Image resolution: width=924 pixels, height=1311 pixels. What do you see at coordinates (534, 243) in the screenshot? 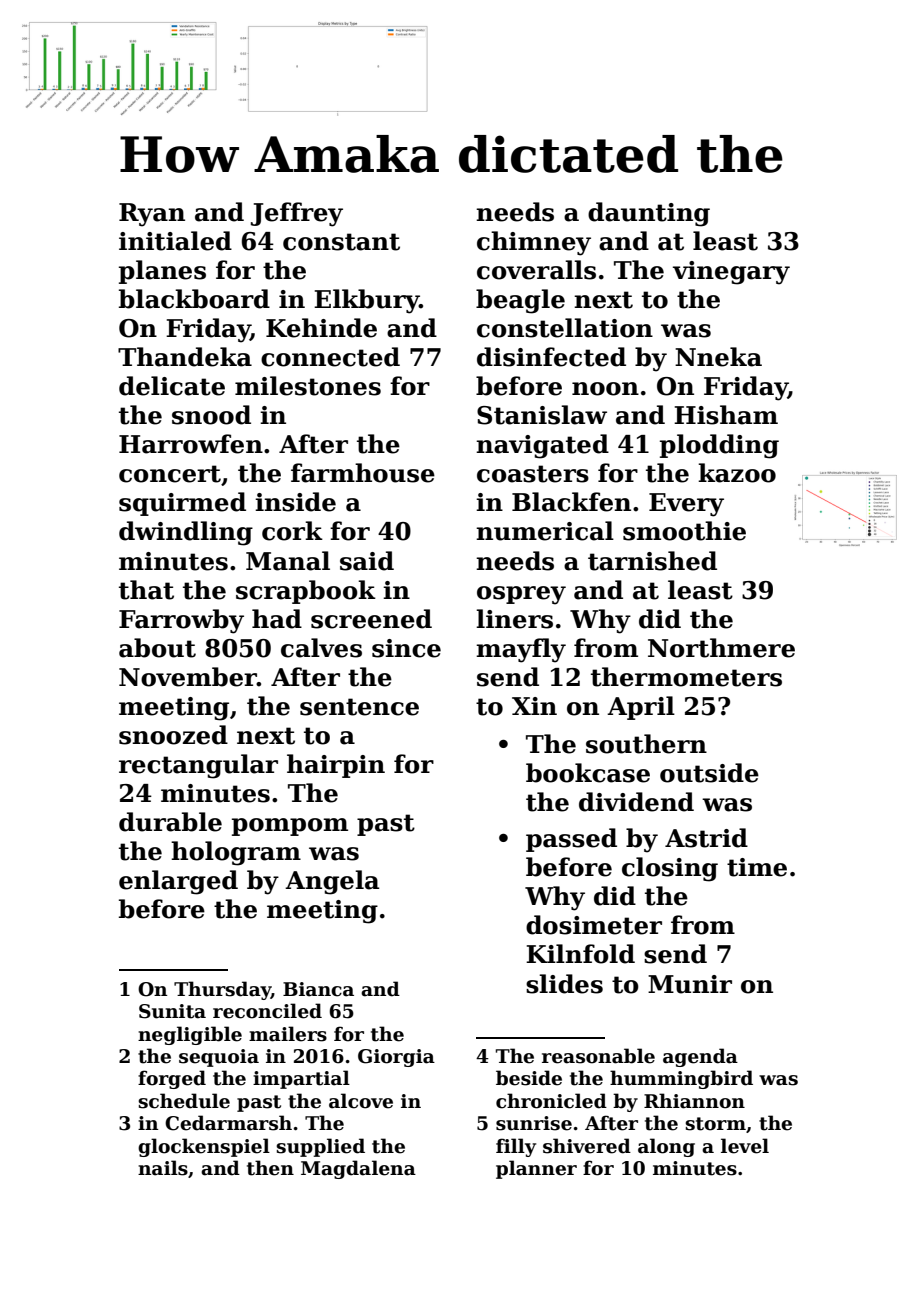
I see `chimney` at bounding box center [534, 243].
